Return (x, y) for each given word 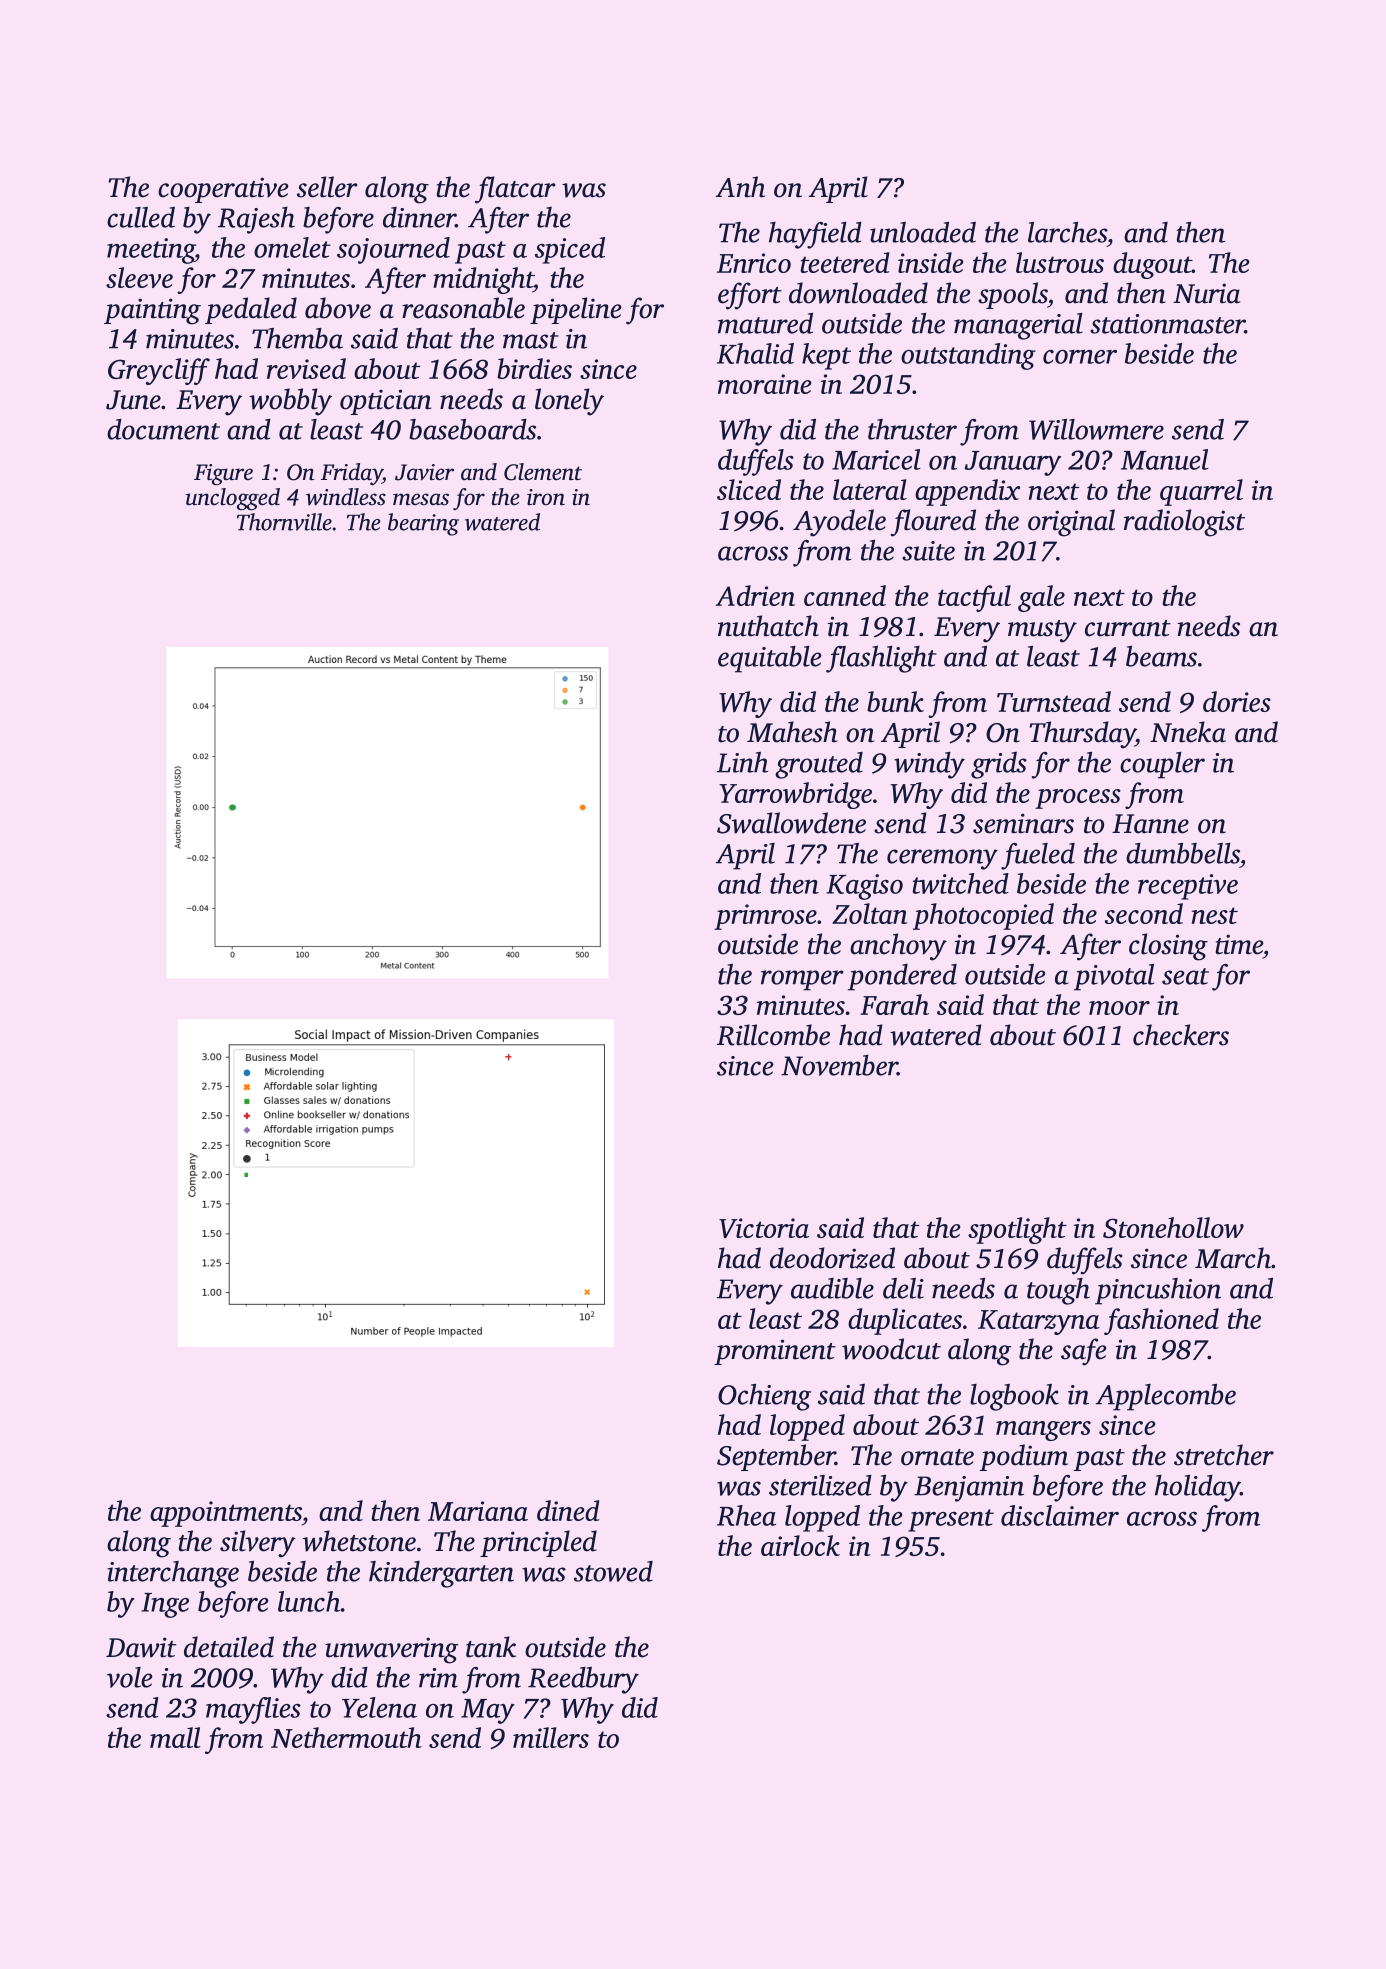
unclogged (233, 499)
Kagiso (864, 887)
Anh (740, 187)
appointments (226, 1514)
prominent (775, 1352)
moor (1119, 1008)
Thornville (284, 522)
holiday (1197, 1488)
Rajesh (256, 220)
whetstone (359, 1541)
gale (1041, 598)
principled (538, 1543)
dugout (1152, 265)
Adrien (755, 595)
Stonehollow (1173, 1227)
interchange (173, 1574)
